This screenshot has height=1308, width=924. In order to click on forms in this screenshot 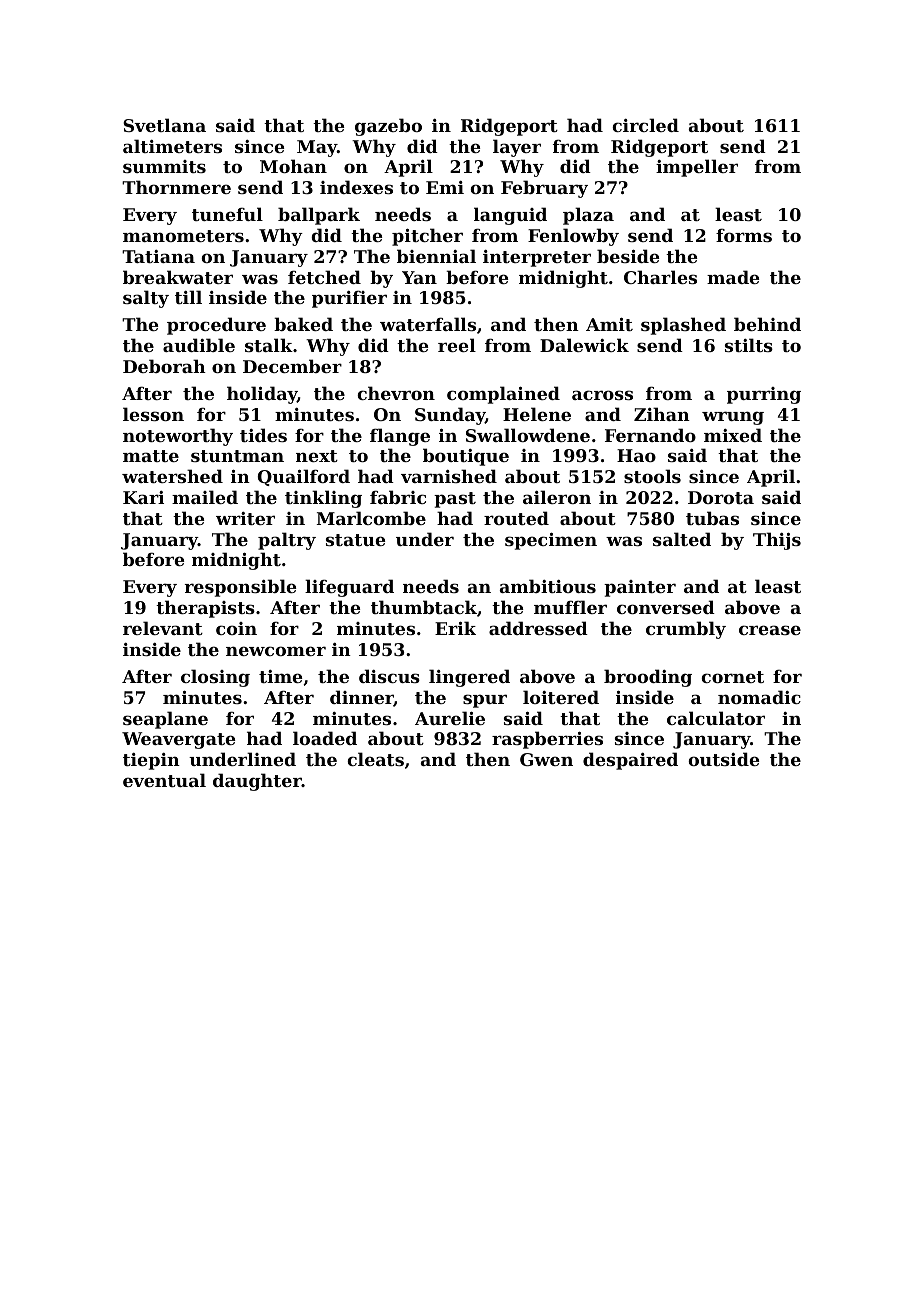, I will do `click(744, 235)`.
